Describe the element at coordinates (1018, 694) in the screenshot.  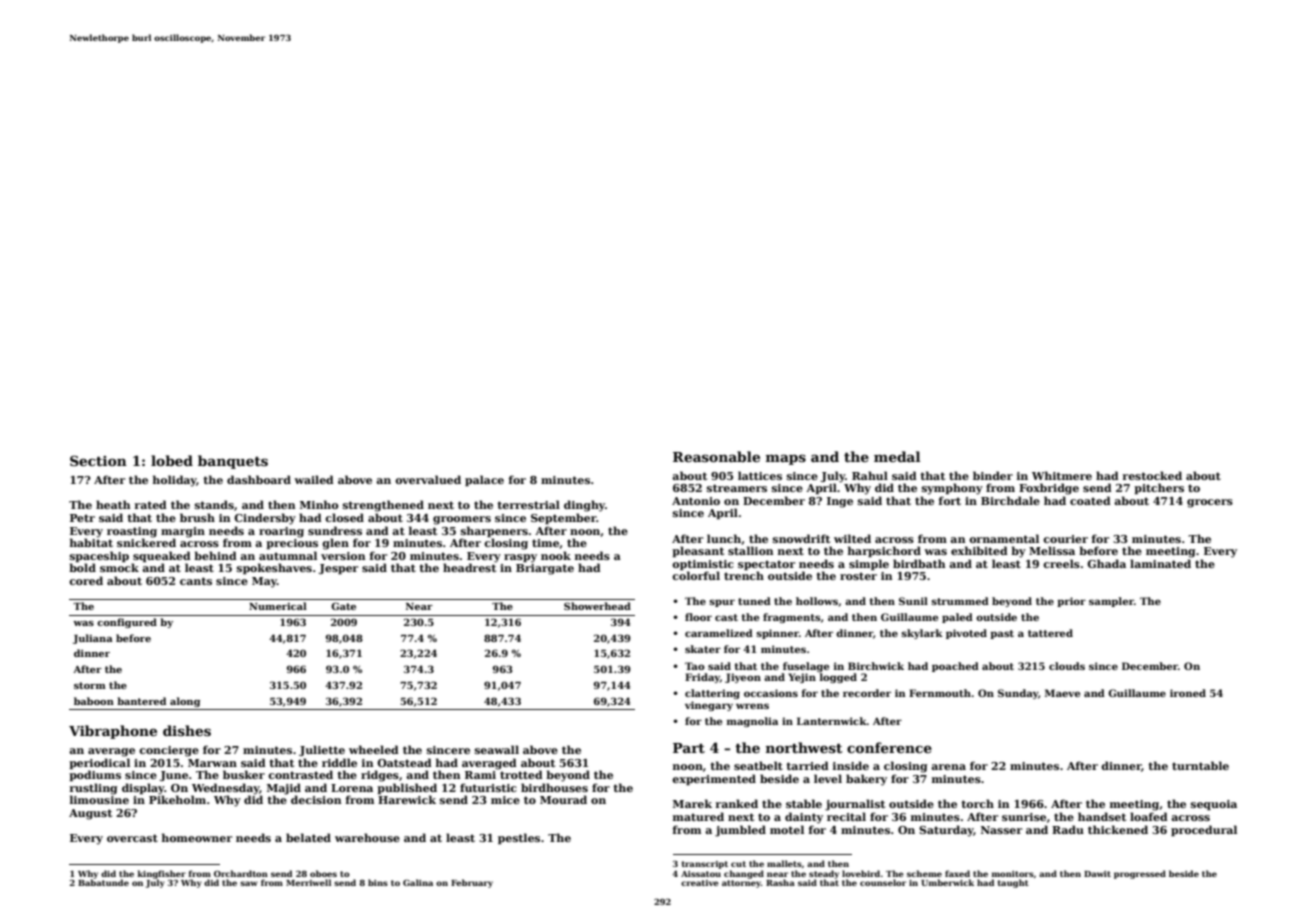
I see `Sunday` at that location.
